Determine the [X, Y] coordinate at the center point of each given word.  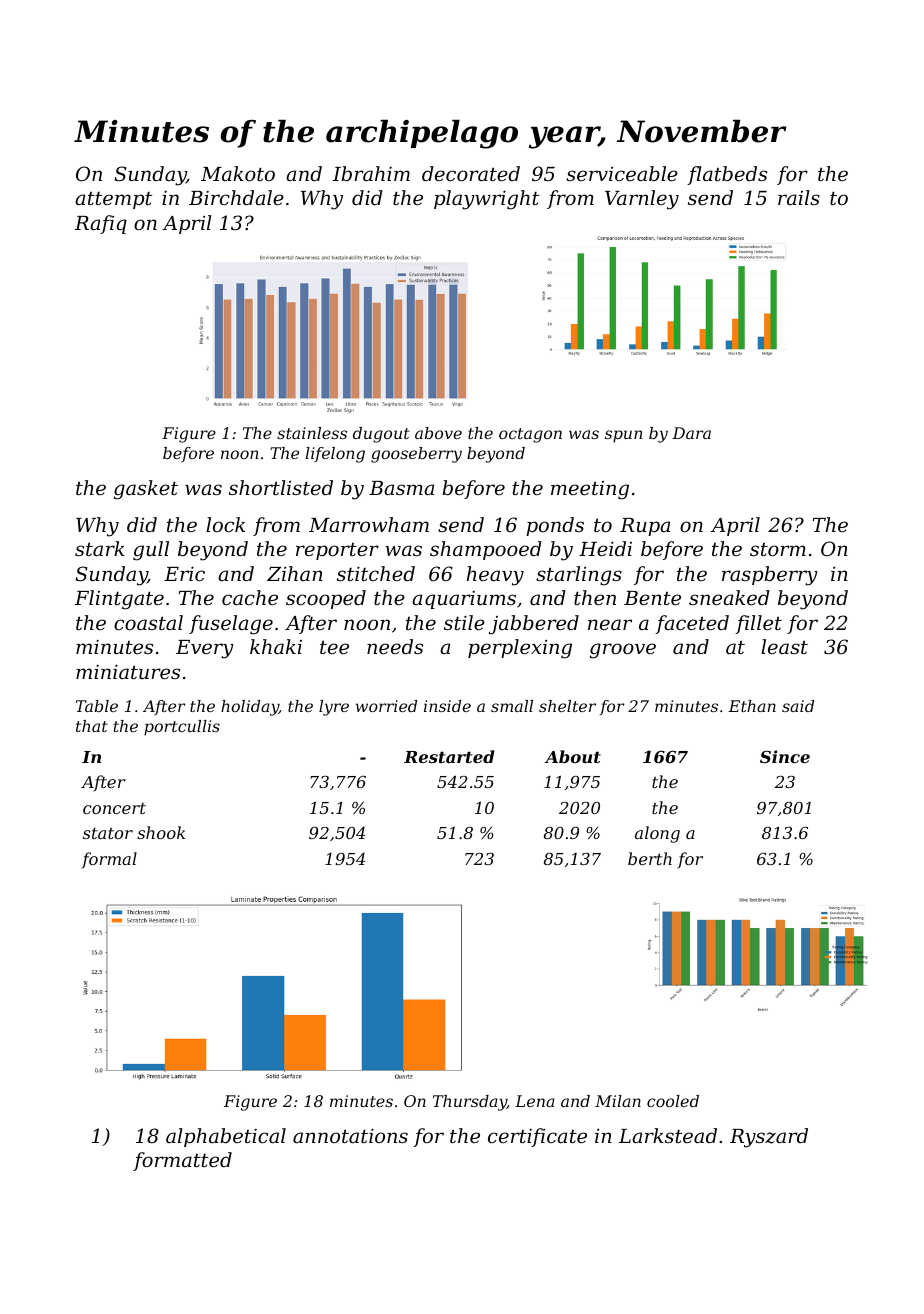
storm [778, 549]
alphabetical [226, 1137]
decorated [471, 173]
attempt [113, 200]
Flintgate [119, 600]
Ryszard [769, 1138]
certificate [537, 1137]
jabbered [534, 625]
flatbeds [727, 175]
